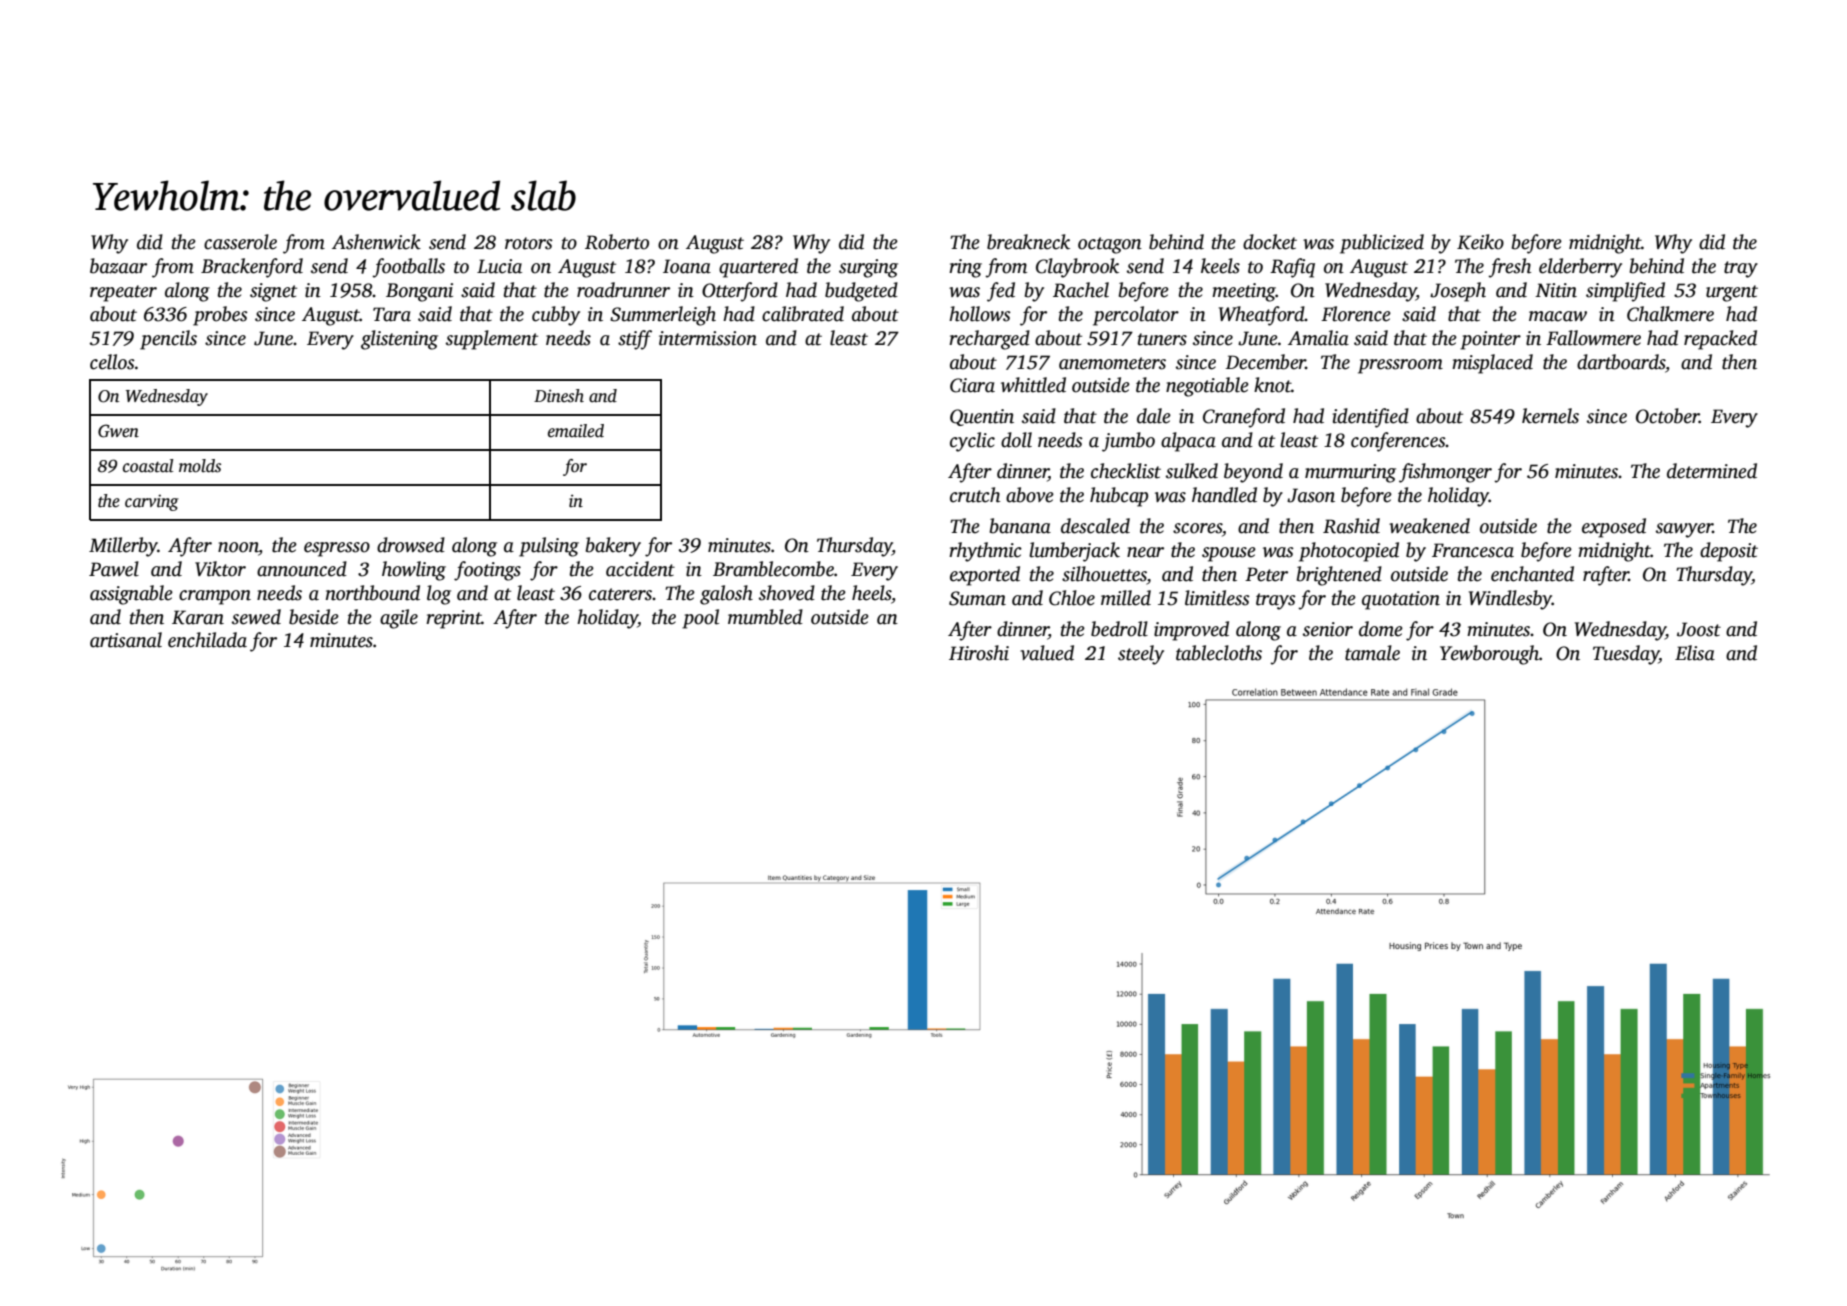 Image resolution: width=1847 pixels, height=1306 pixels. I want to click on crutch, so click(975, 495).
